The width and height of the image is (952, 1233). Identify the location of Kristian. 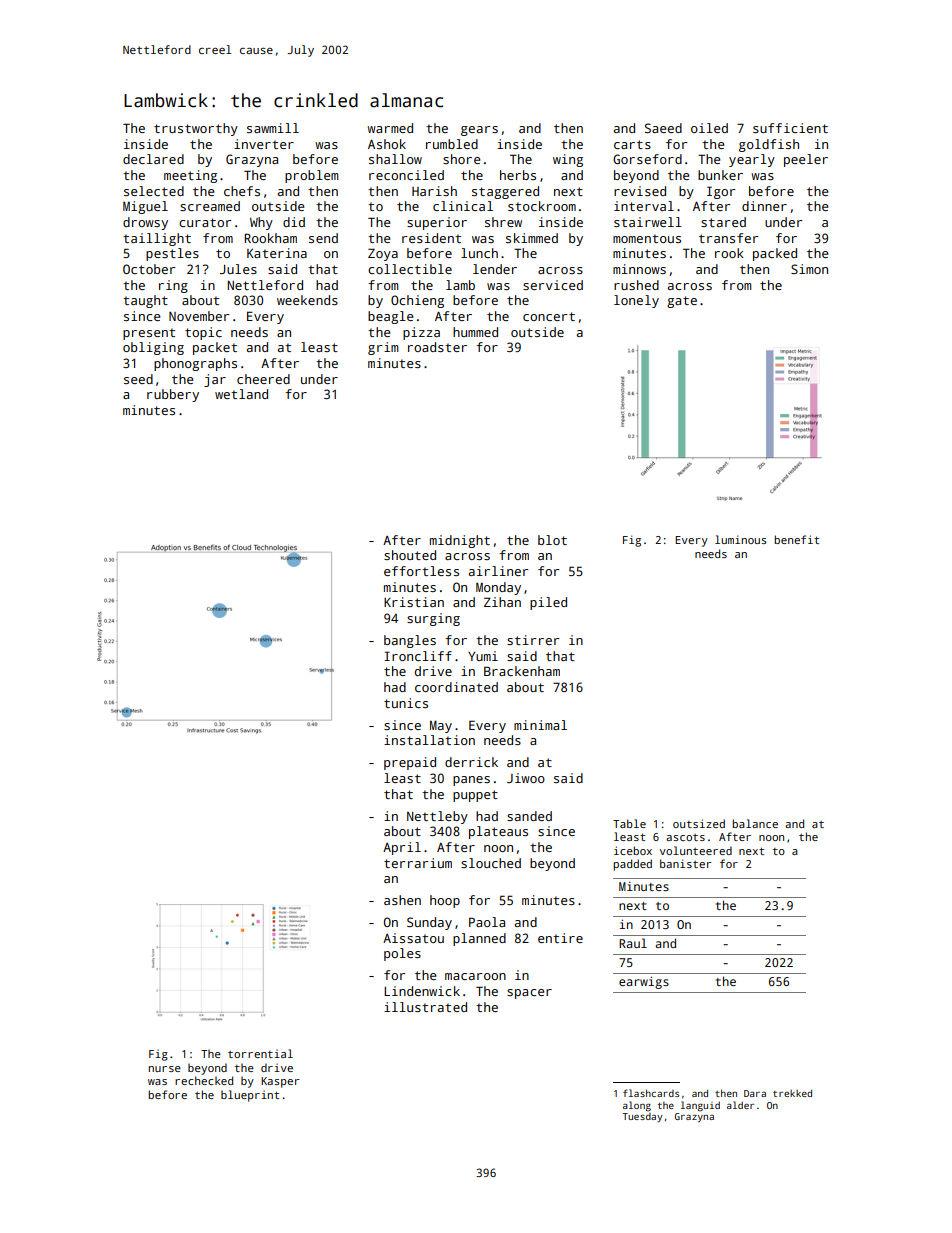
(414, 602).
